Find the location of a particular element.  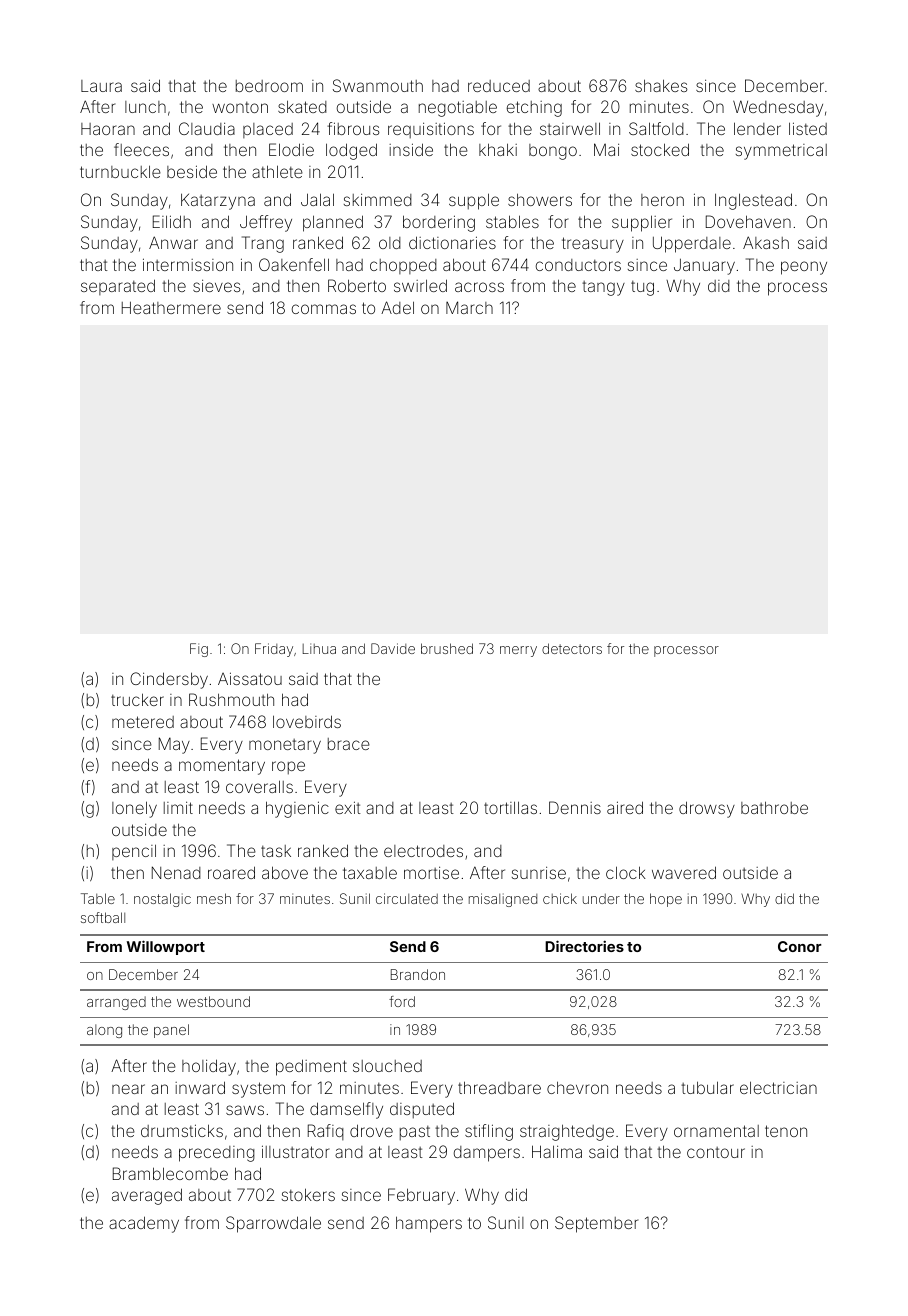

peony is located at coordinates (804, 268).
